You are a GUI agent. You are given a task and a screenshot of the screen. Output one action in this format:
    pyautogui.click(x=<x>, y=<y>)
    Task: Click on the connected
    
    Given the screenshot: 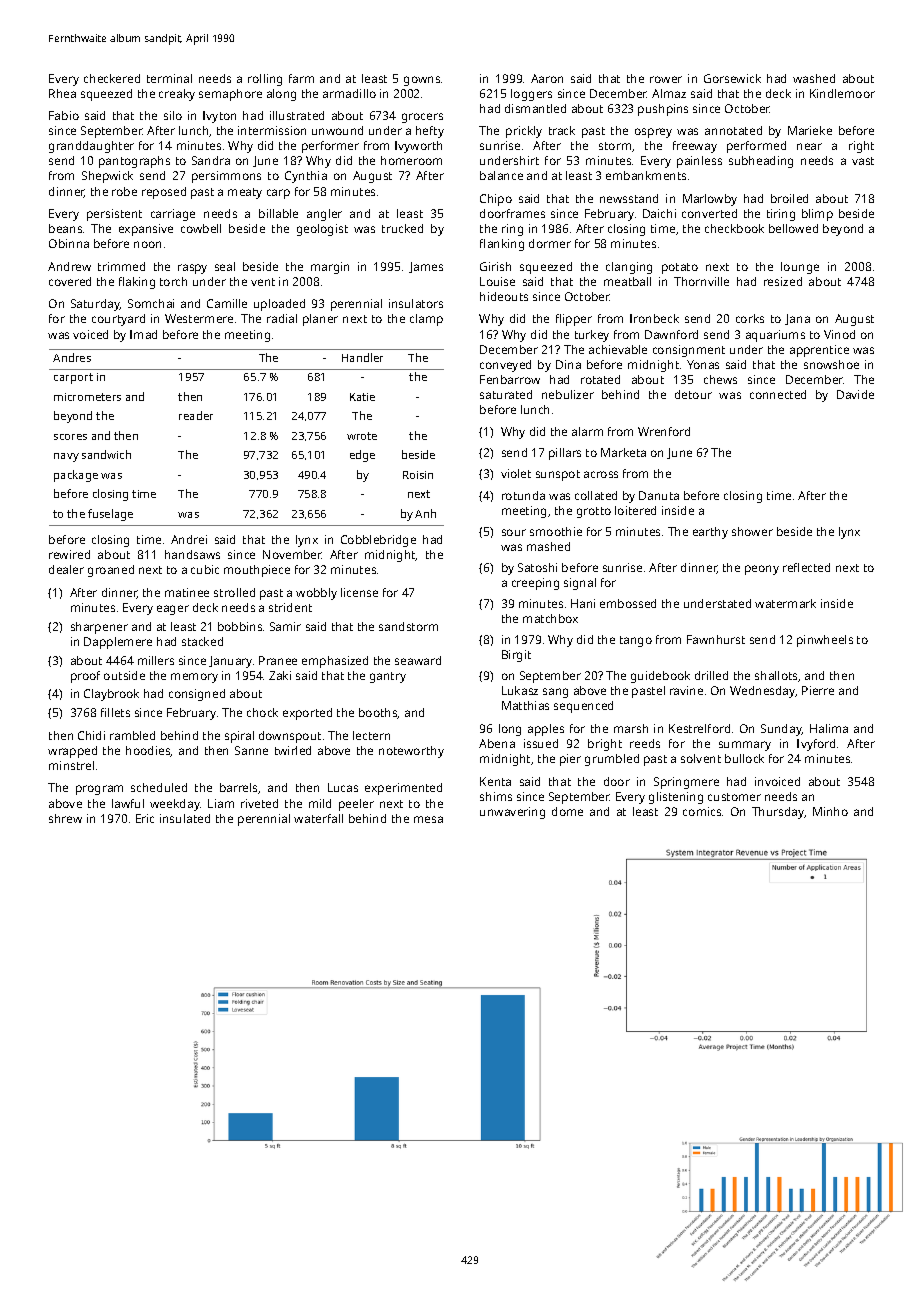 What is the action you would take?
    pyautogui.click(x=778, y=394)
